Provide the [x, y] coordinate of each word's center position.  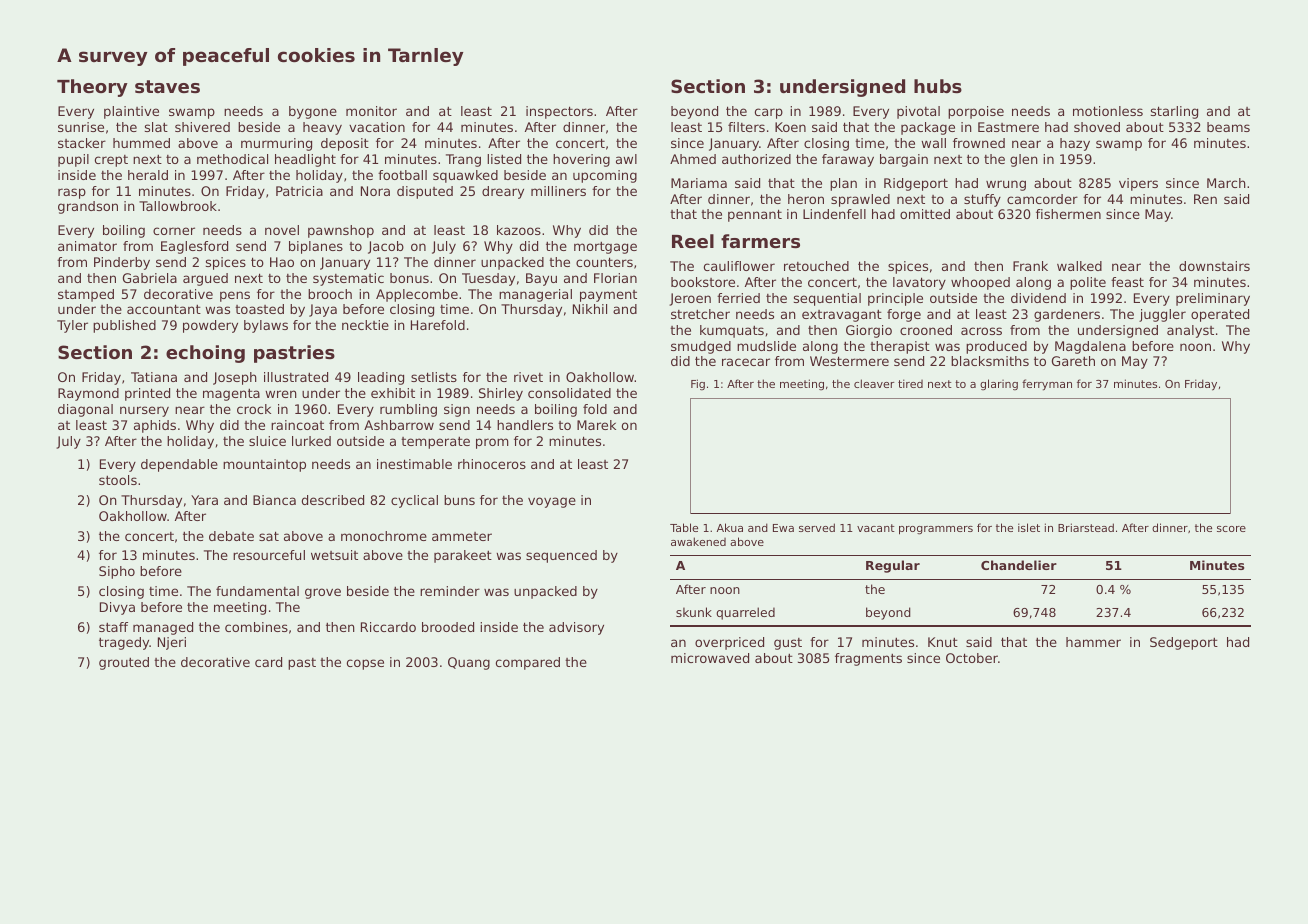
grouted [124, 663]
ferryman [1047, 385]
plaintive [131, 112]
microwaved [710, 658]
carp [769, 113]
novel [282, 230]
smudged [701, 347]
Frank [1030, 266]
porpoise [976, 112]
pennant [755, 215]
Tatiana [154, 377]
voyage [552, 502]
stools [118, 480]
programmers [936, 530]
